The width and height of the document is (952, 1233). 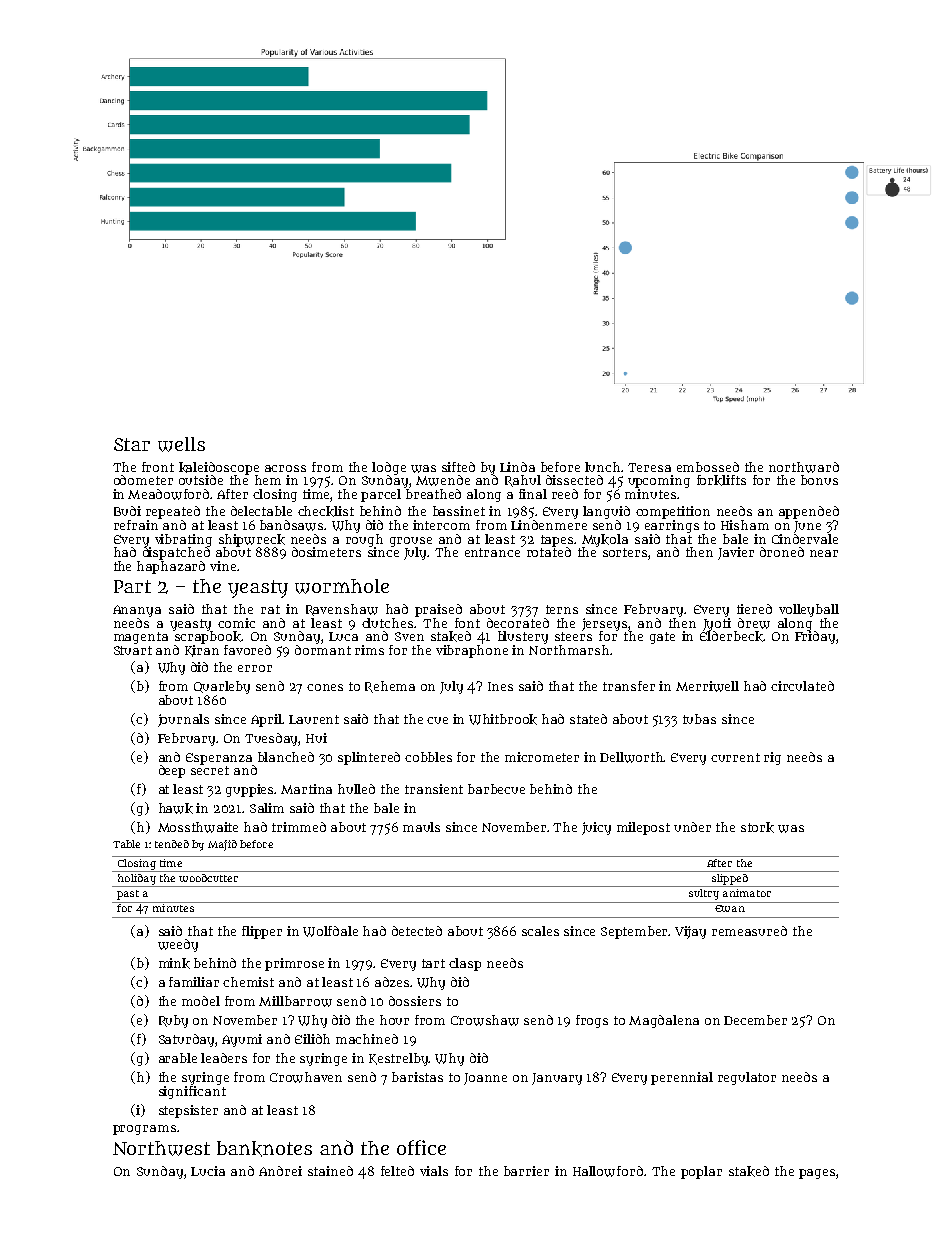 I want to click on barrier, so click(x=526, y=1171).
